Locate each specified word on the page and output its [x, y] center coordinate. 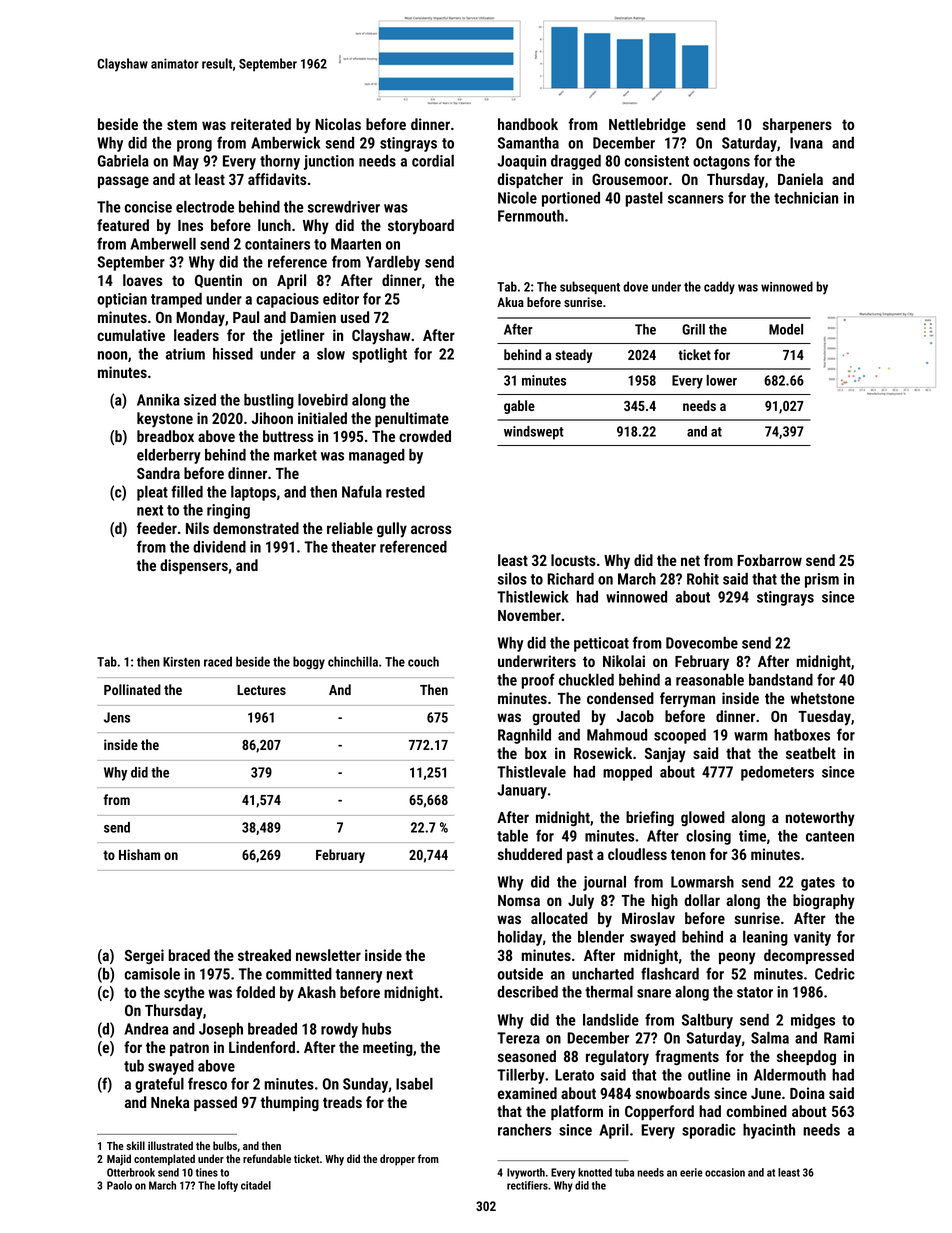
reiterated [261, 124]
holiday [520, 938]
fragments [687, 1057]
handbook [528, 124]
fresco [207, 1083]
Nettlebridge [647, 126]
